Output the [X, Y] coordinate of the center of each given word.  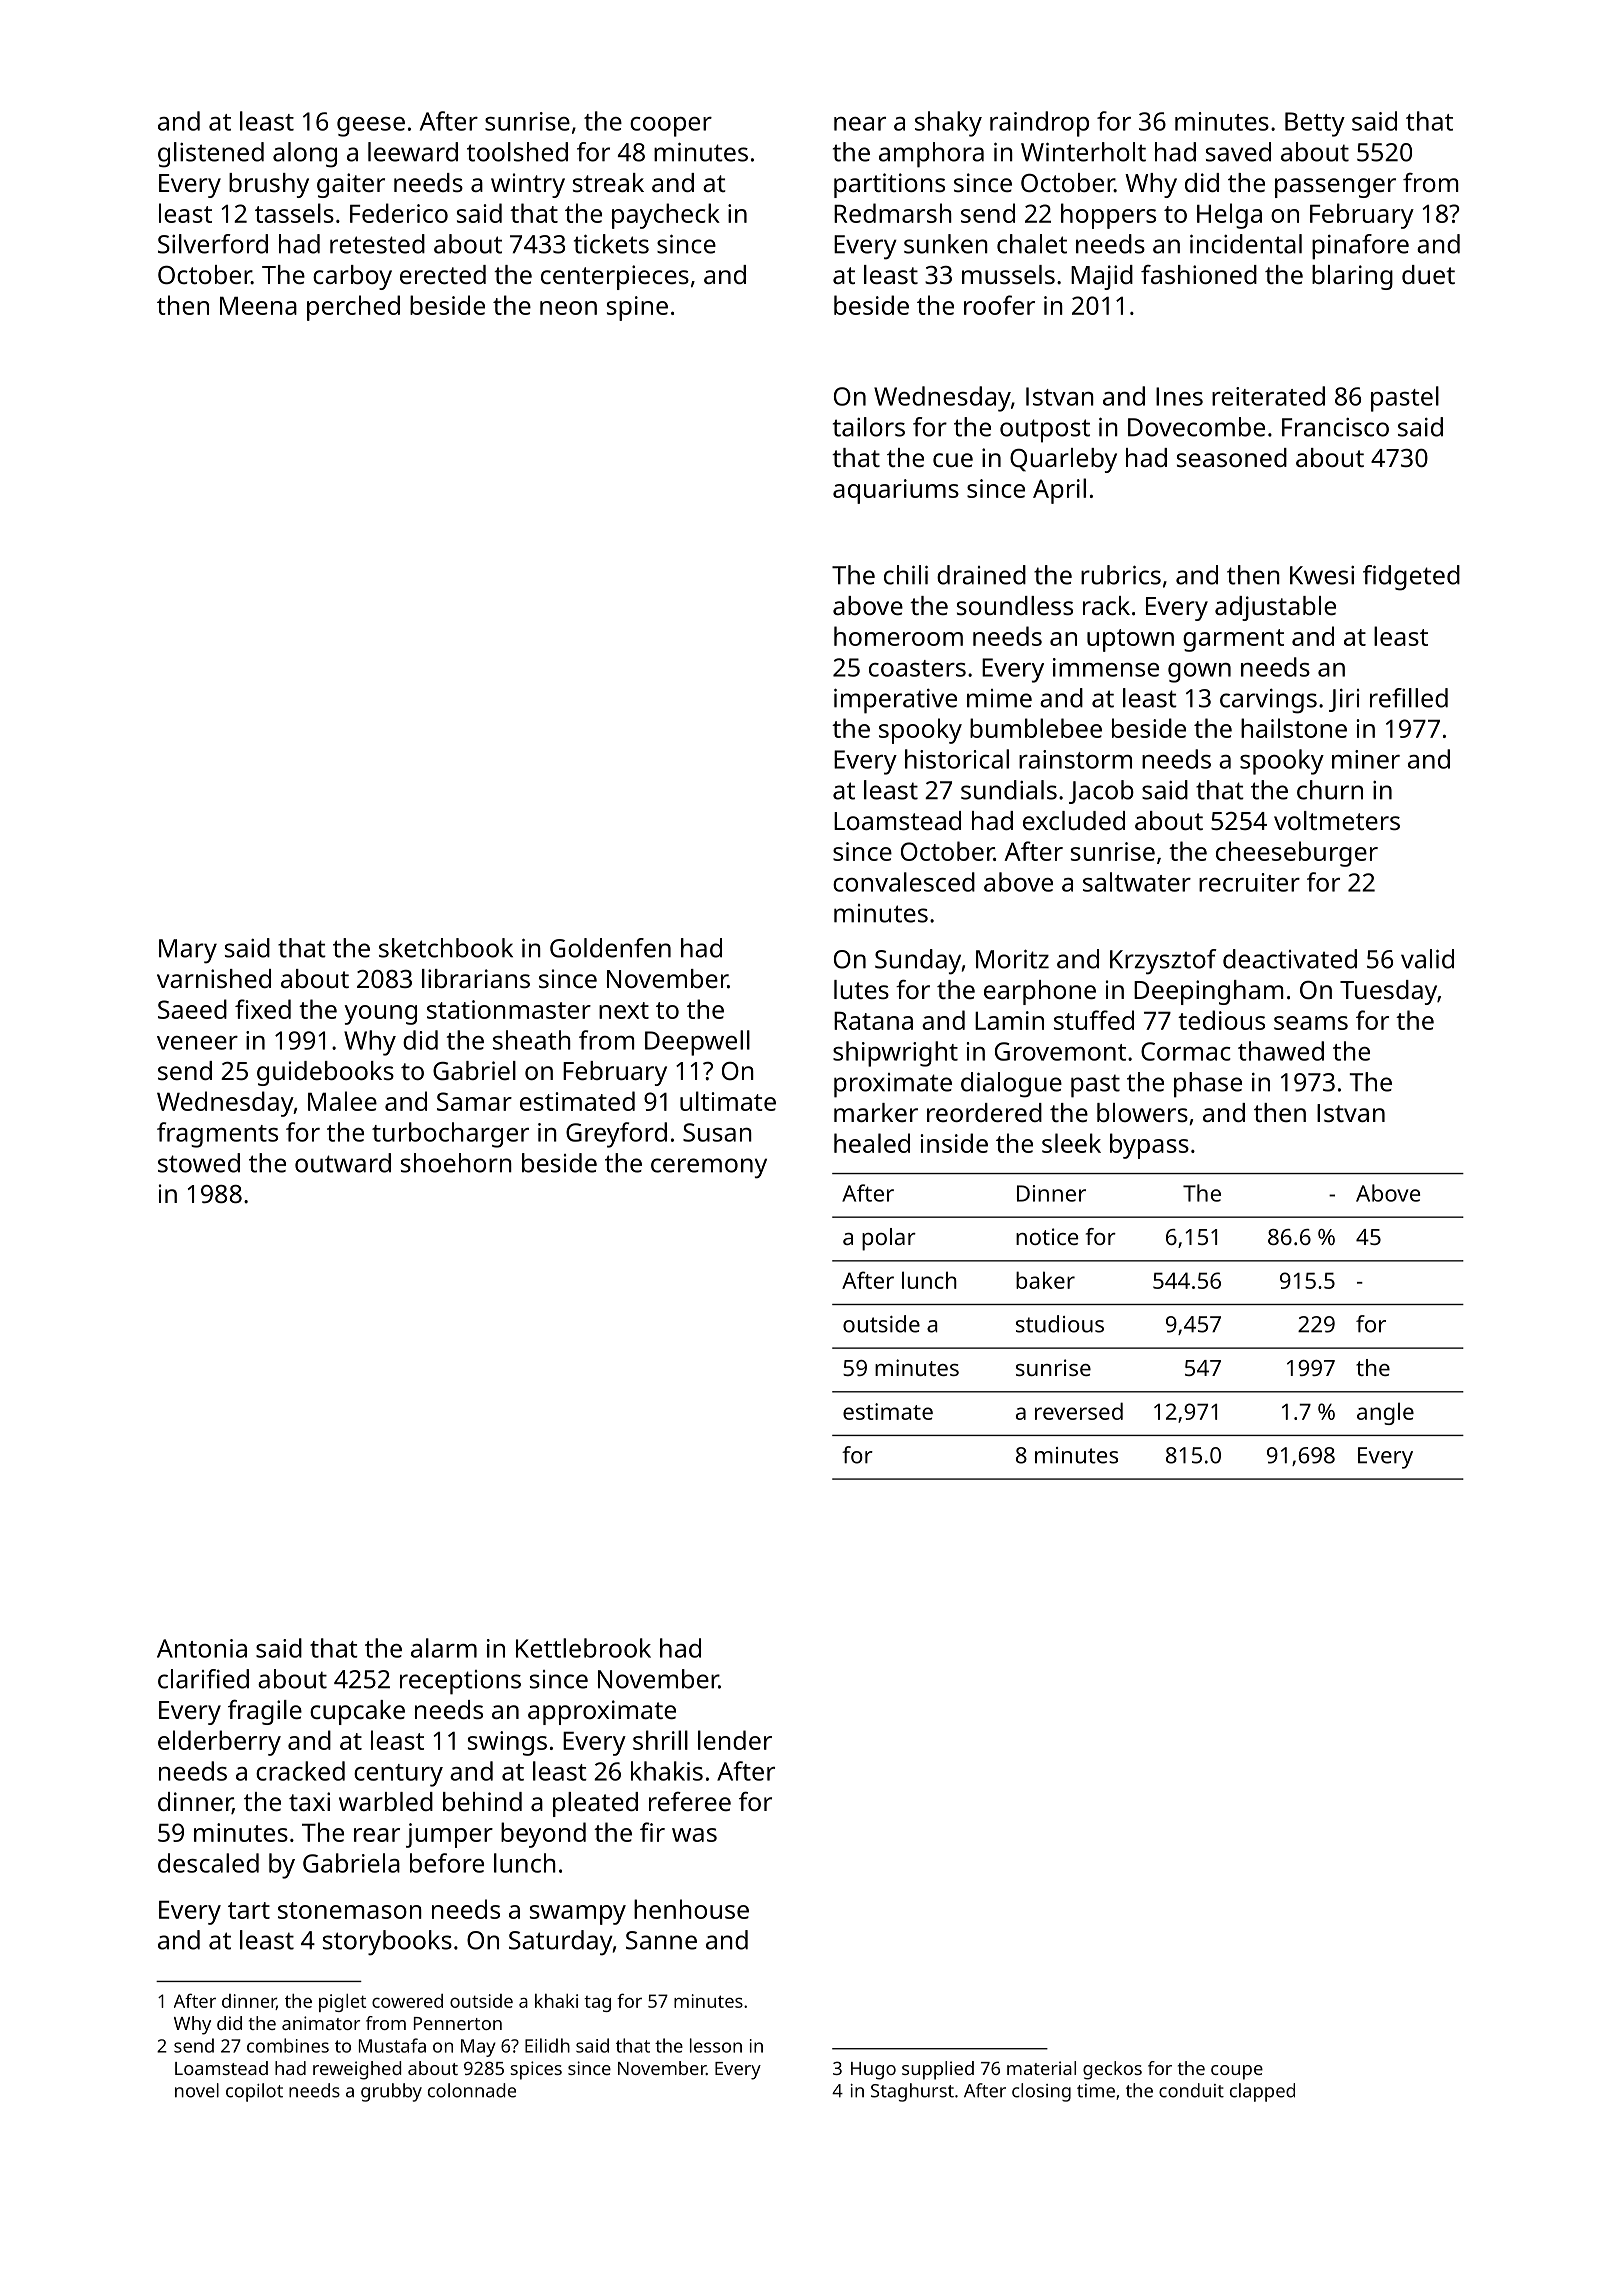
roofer [999, 305]
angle [1385, 1413]
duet [1428, 274]
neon [568, 308]
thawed [1281, 1051]
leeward [413, 152]
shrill [660, 1740]
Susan [717, 1132]
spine [637, 308]
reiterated [1268, 396]
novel [197, 2090]
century [398, 1775]
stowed [199, 1163]
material [1041, 2068]
